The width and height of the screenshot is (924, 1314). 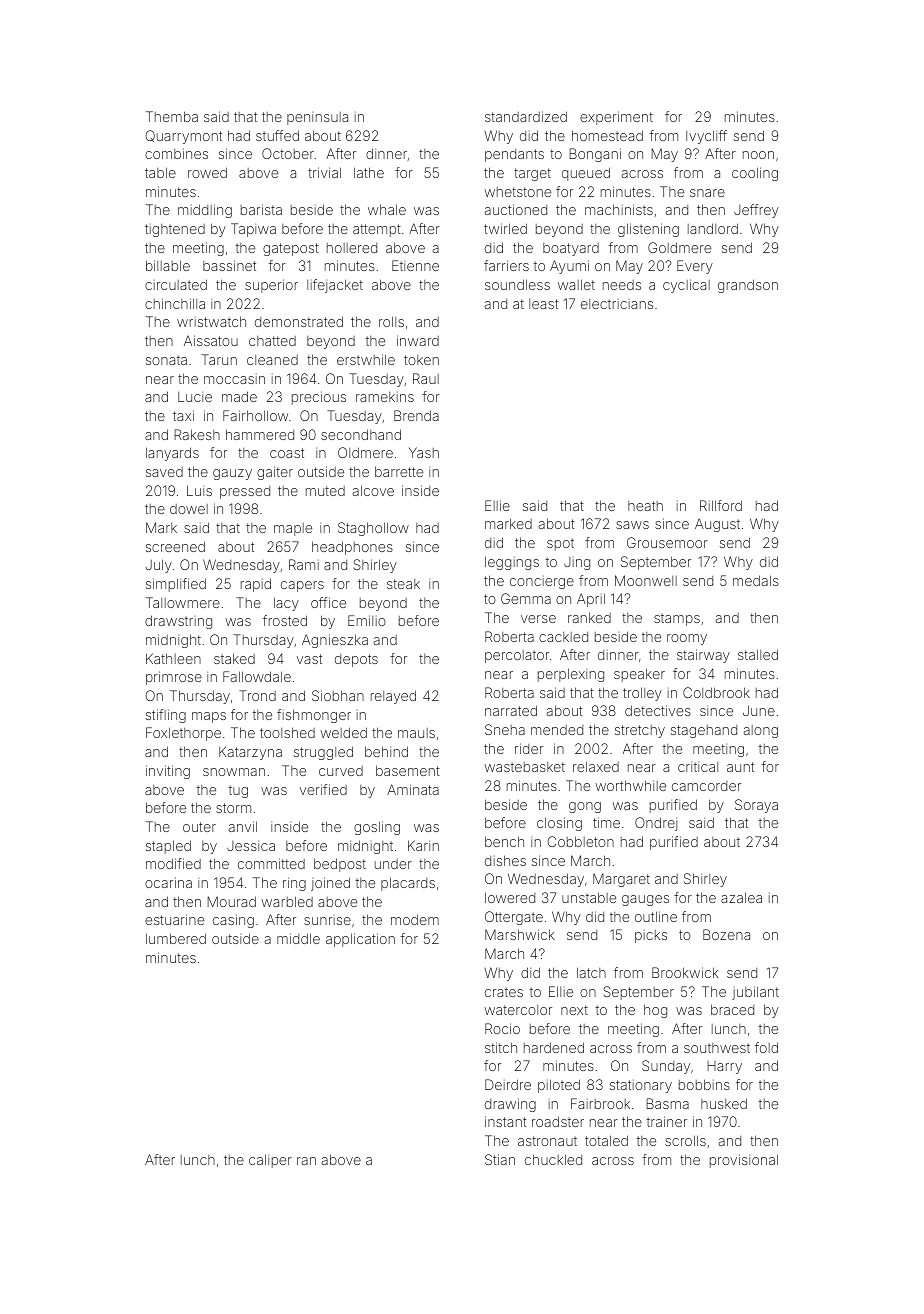 I want to click on least, so click(x=543, y=304).
